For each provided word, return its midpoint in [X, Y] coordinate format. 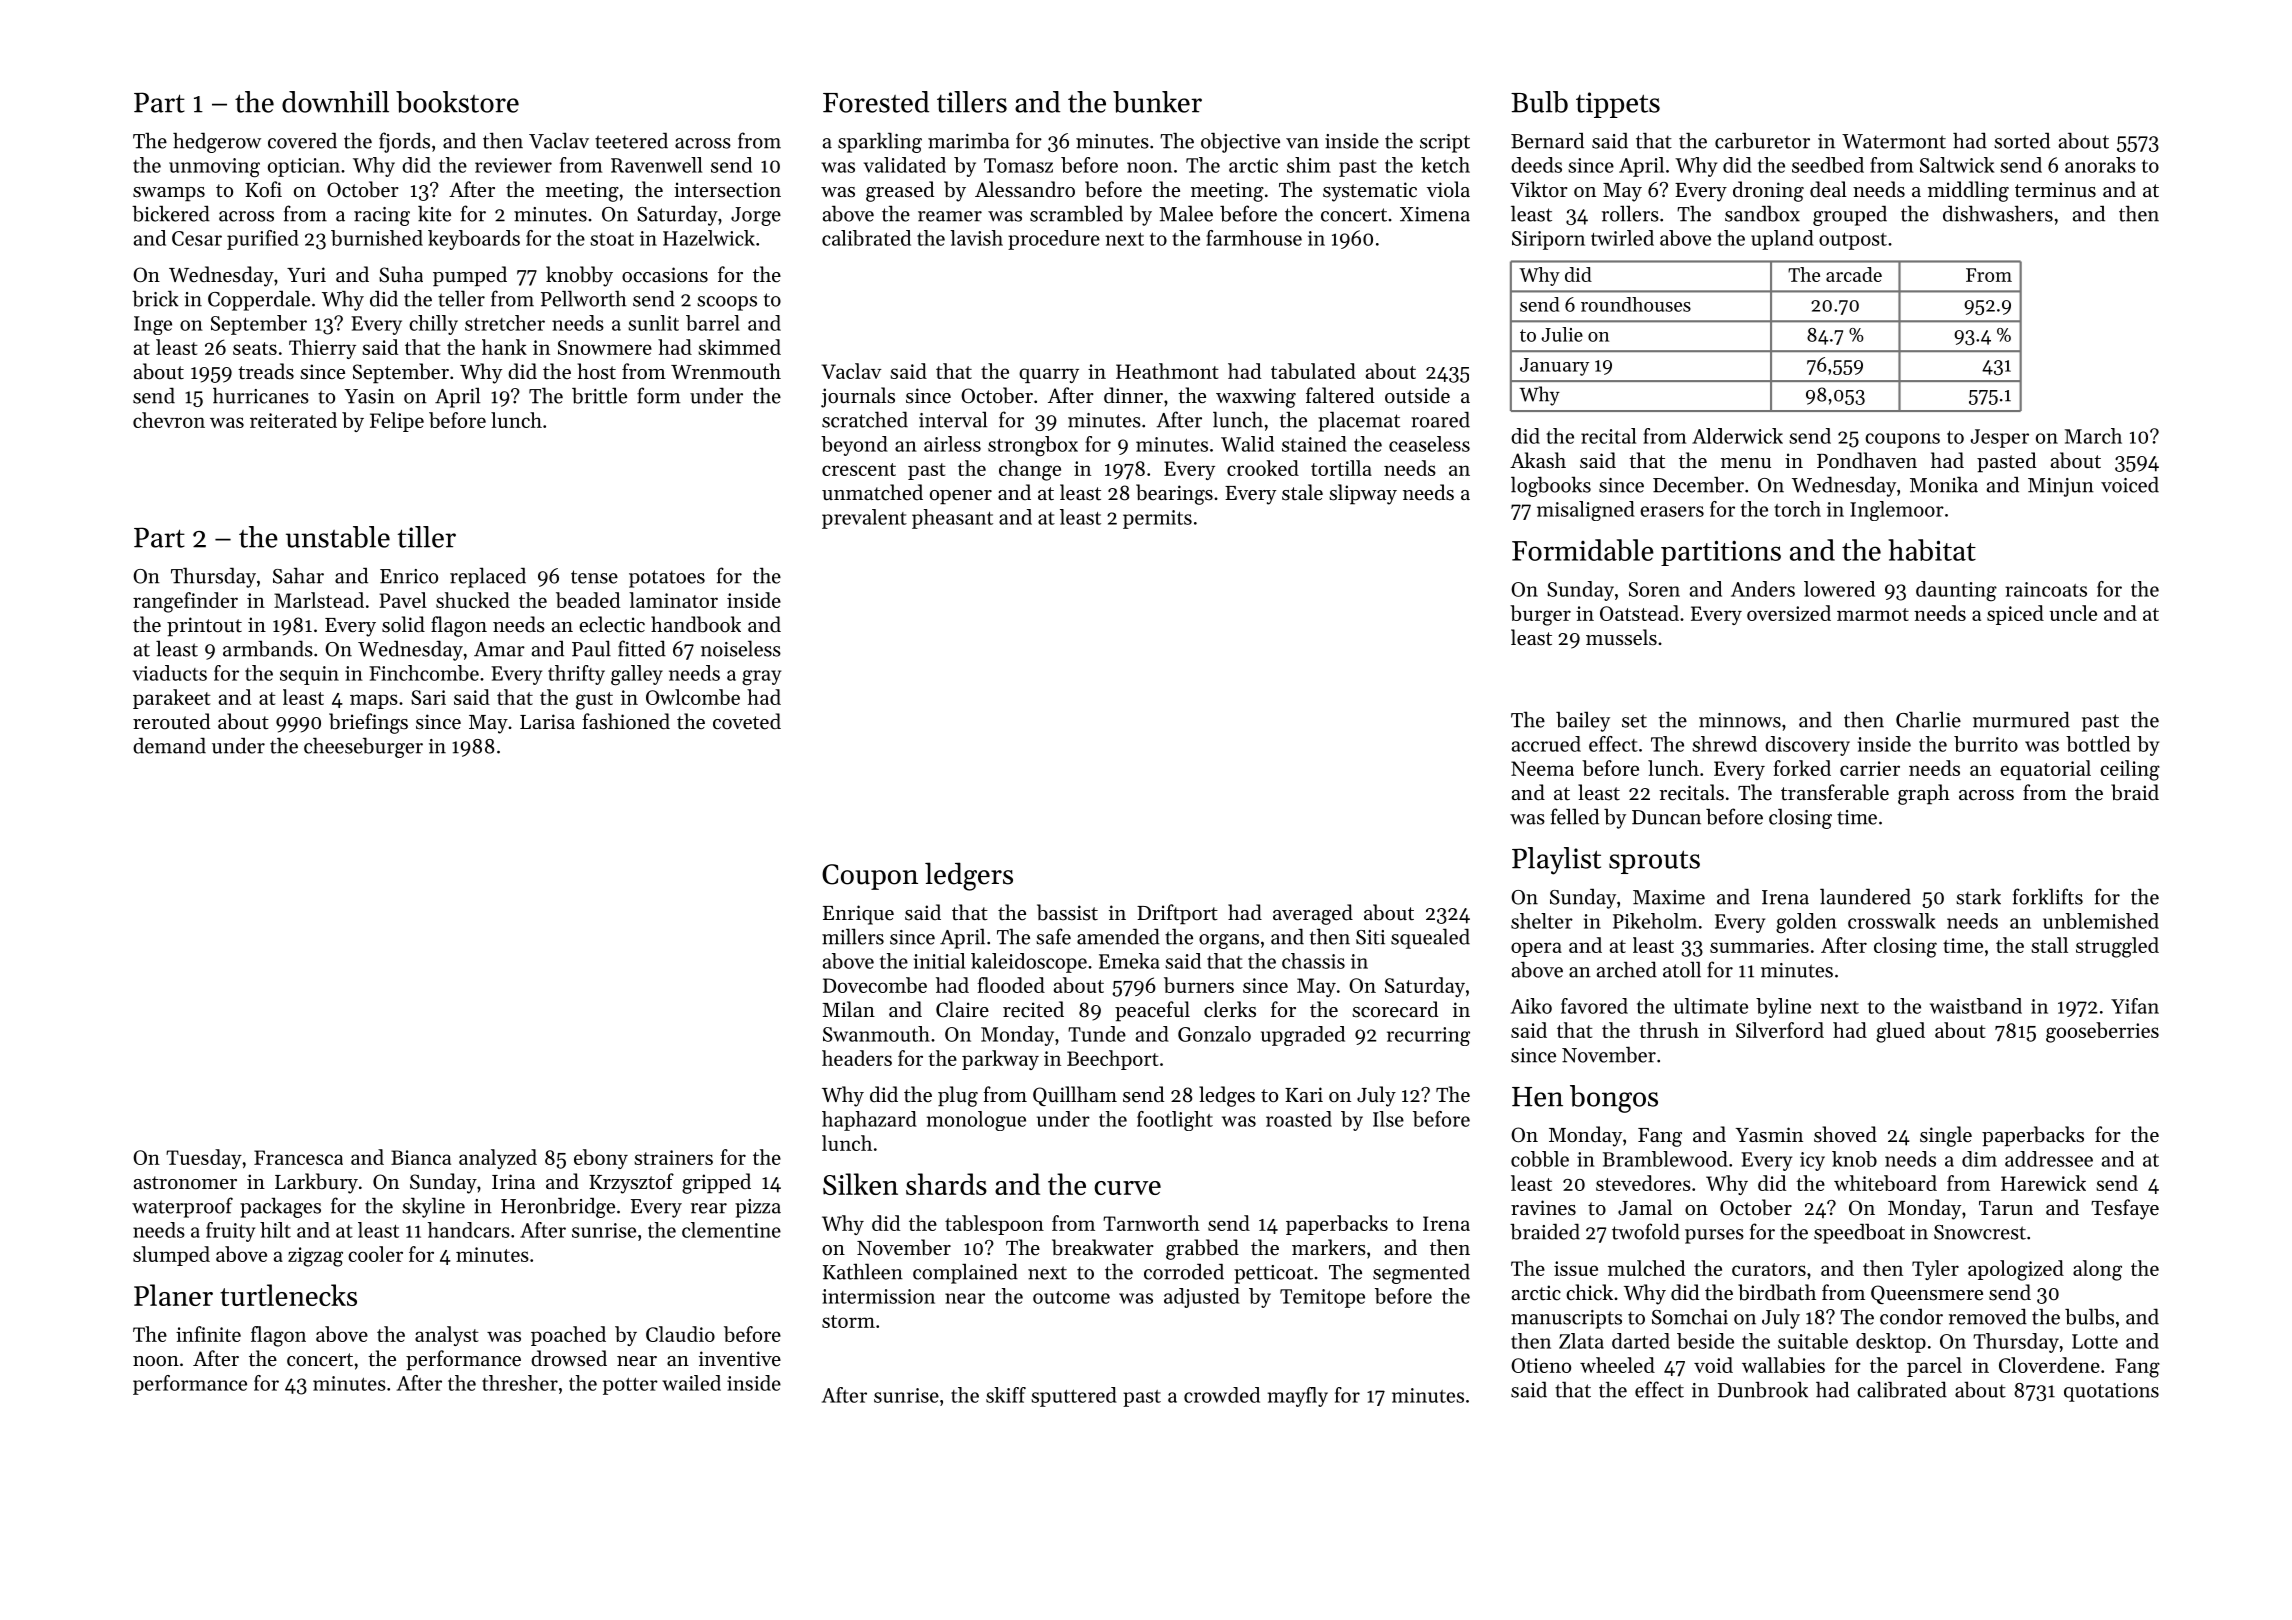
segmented [1421, 1273]
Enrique [858, 915]
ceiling [2130, 770]
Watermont [1894, 141]
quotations [2111, 1392]
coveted [747, 721]
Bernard [1547, 141]
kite [434, 213]
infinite [208, 1334]
